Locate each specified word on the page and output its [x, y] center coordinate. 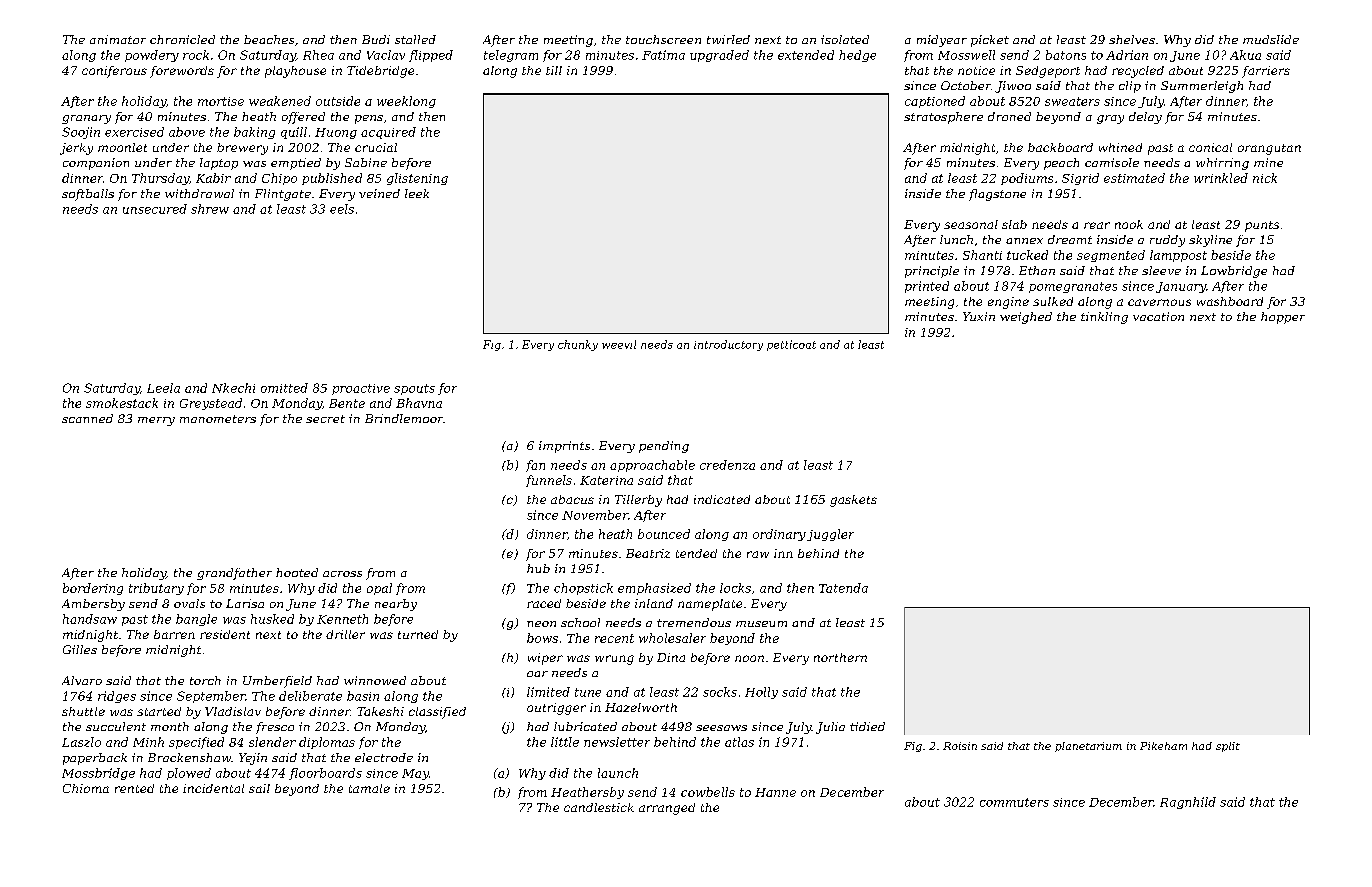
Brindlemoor [404, 418]
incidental [213, 788]
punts [1262, 226]
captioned [935, 102]
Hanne [775, 792]
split [1228, 747]
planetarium [1088, 747]
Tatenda [843, 588]
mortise [221, 101]
